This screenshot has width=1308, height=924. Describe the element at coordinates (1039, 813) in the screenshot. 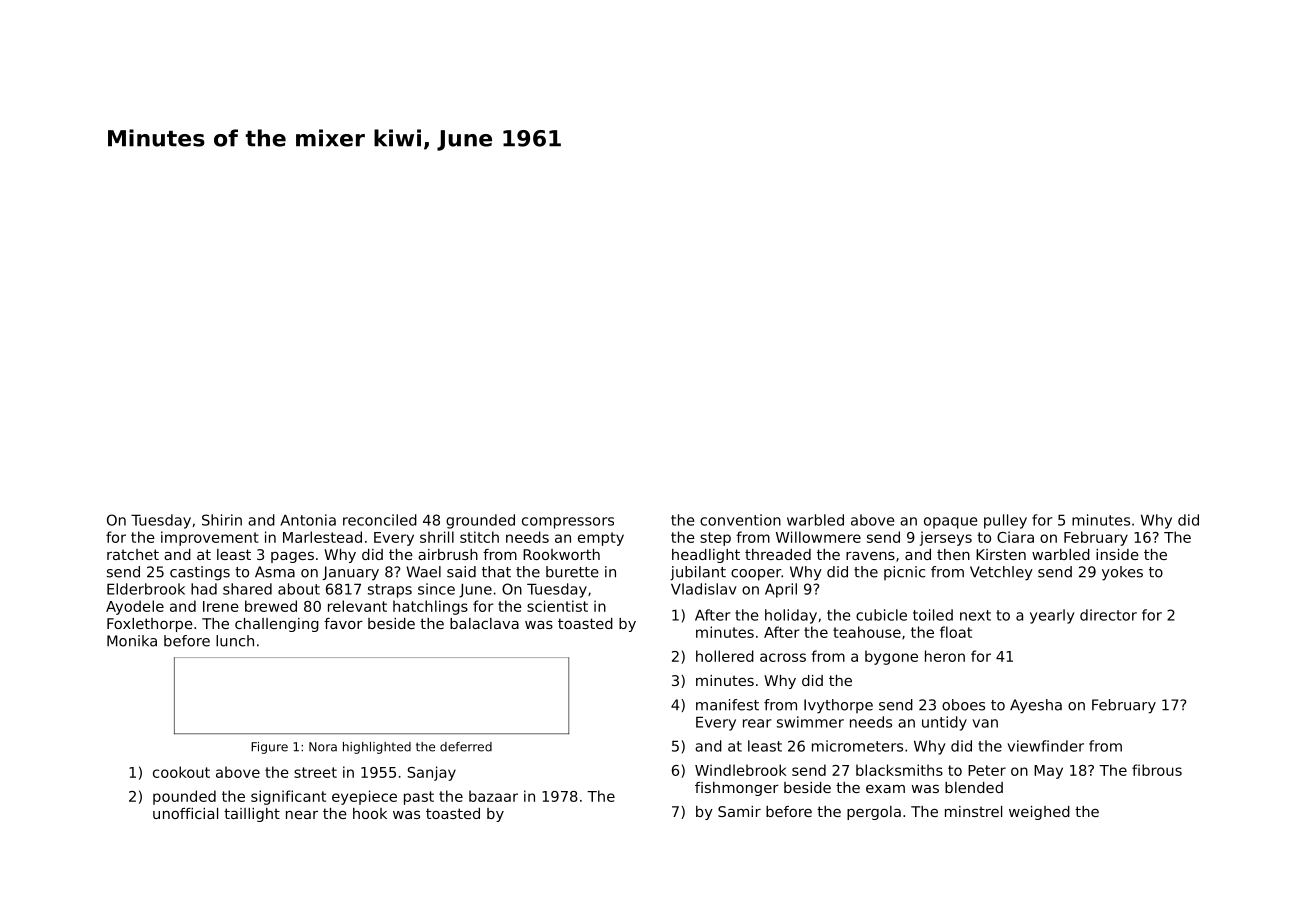

I see `weighed` at that location.
